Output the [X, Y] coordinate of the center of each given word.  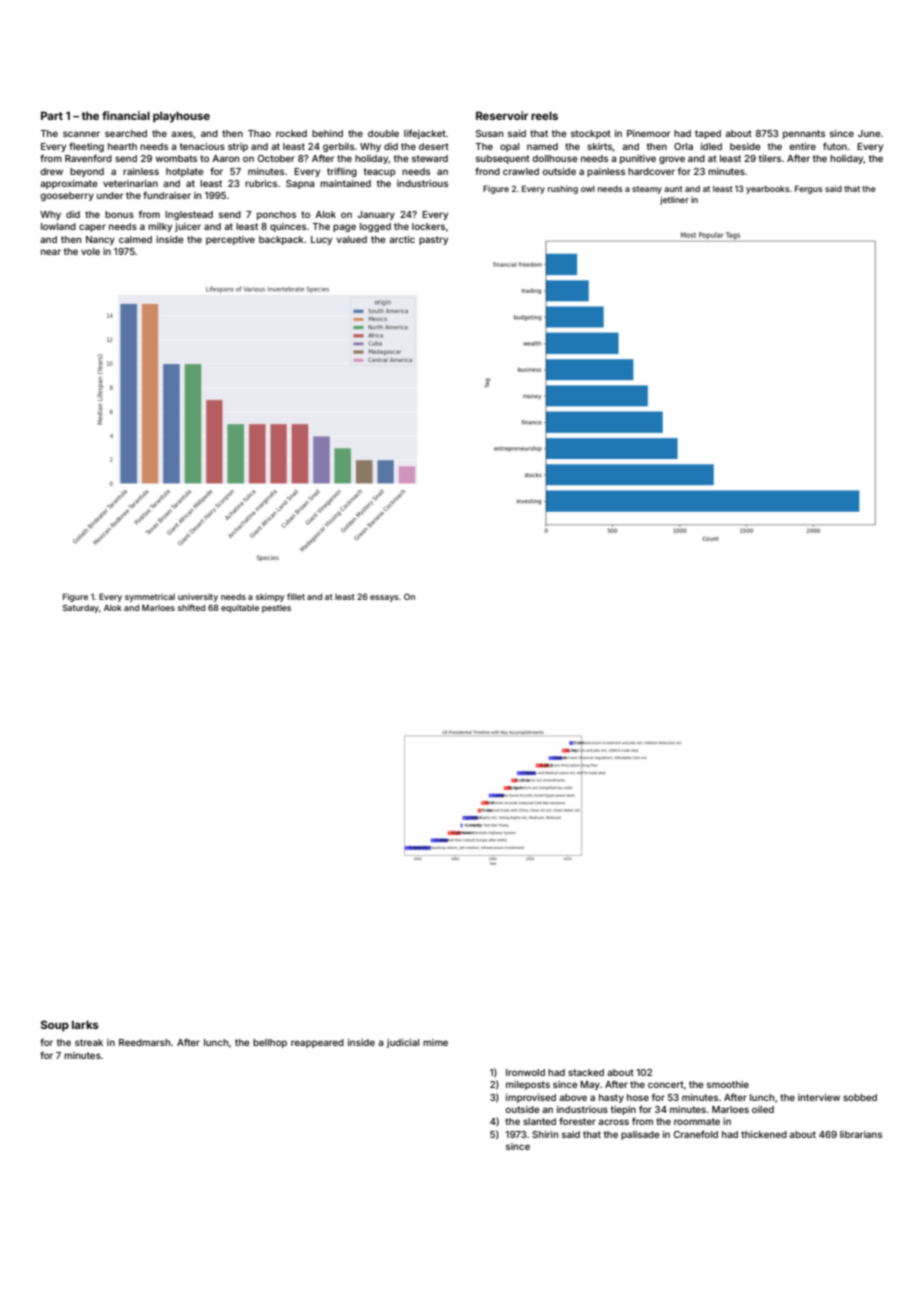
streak [89, 1042]
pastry [433, 240]
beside [745, 146]
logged [375, 227]
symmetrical [150, 597]
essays [384, 598]
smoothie [728, 1084]
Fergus [809, 189]
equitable [240, 608]
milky [160, 227]
